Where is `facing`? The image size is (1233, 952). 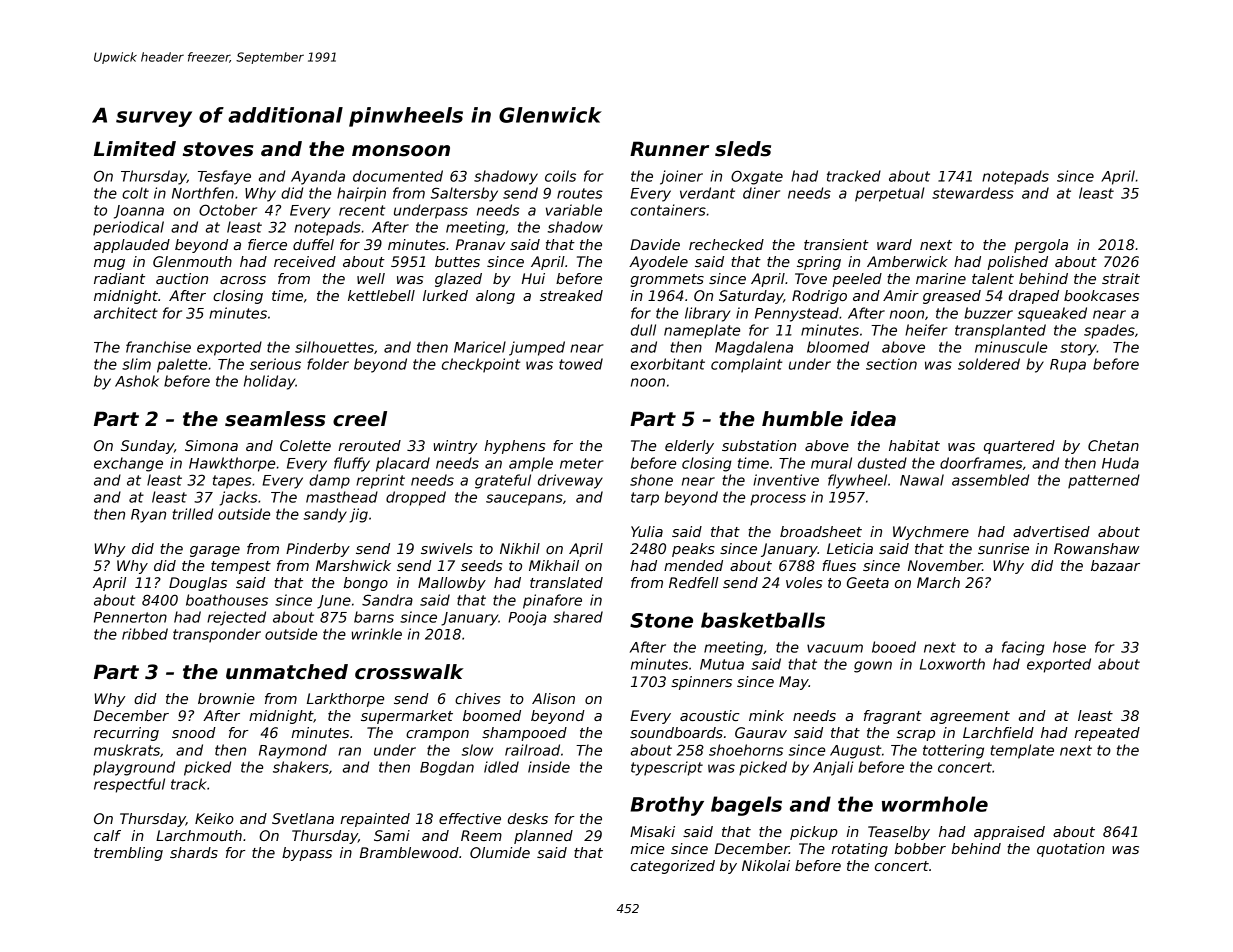 facing is located at coordinates (1023, 648).
